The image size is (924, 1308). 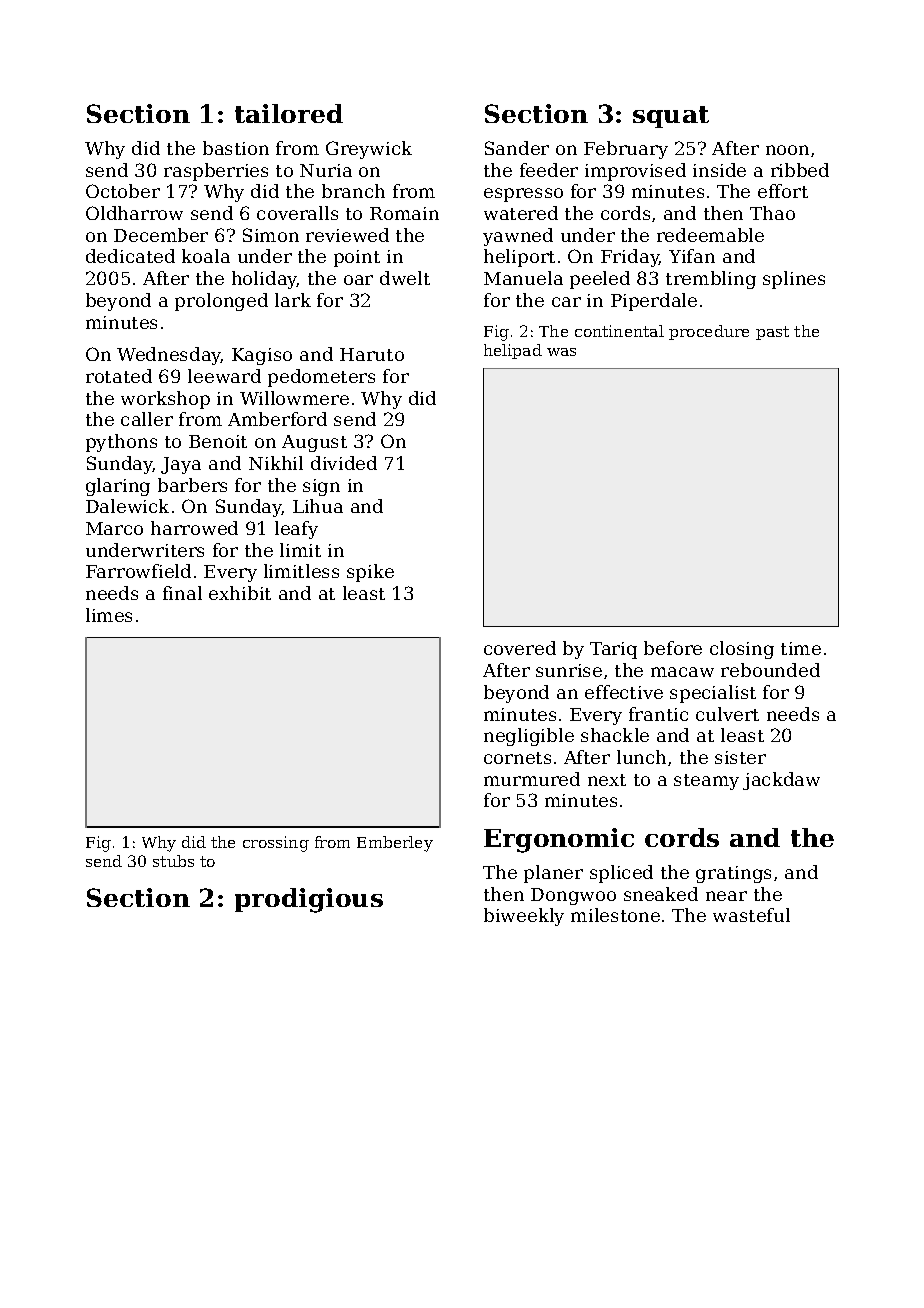 What do you see at coordinates (173, 861) in the screenshot?
I see `stubs` at bounding box center [173, 861].
